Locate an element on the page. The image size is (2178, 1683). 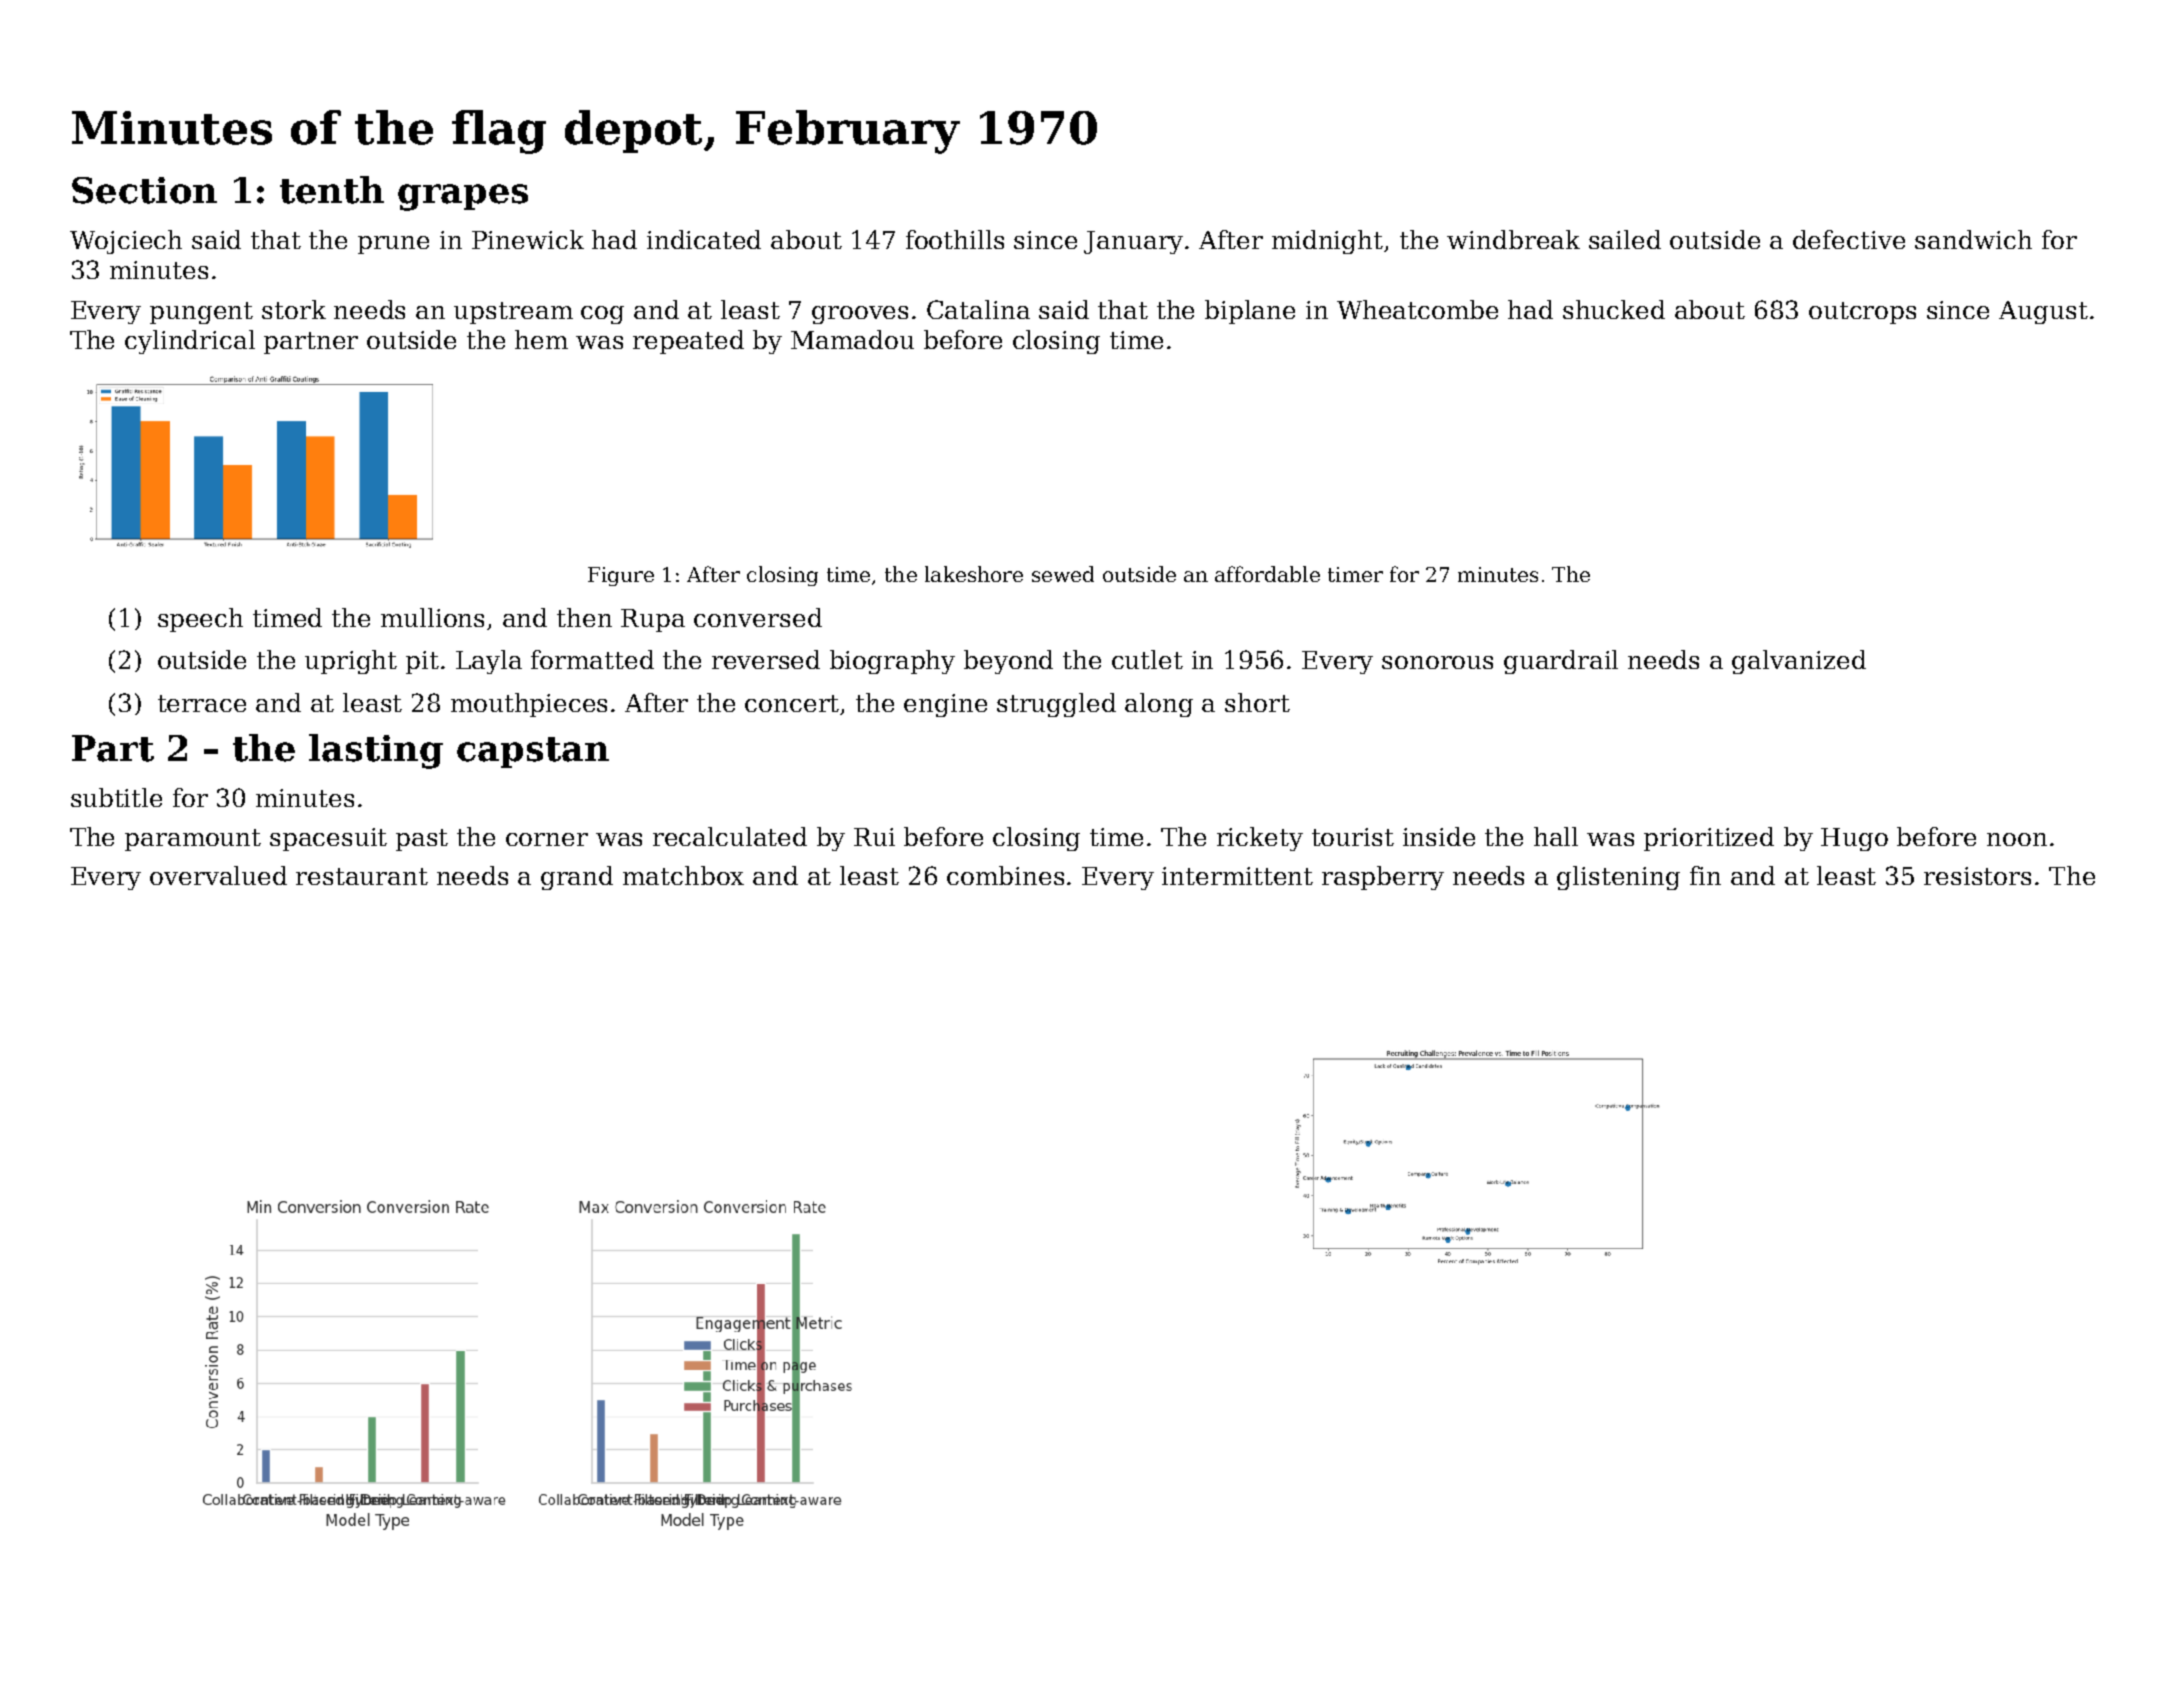
pit is located at coordinates (422, 662).
